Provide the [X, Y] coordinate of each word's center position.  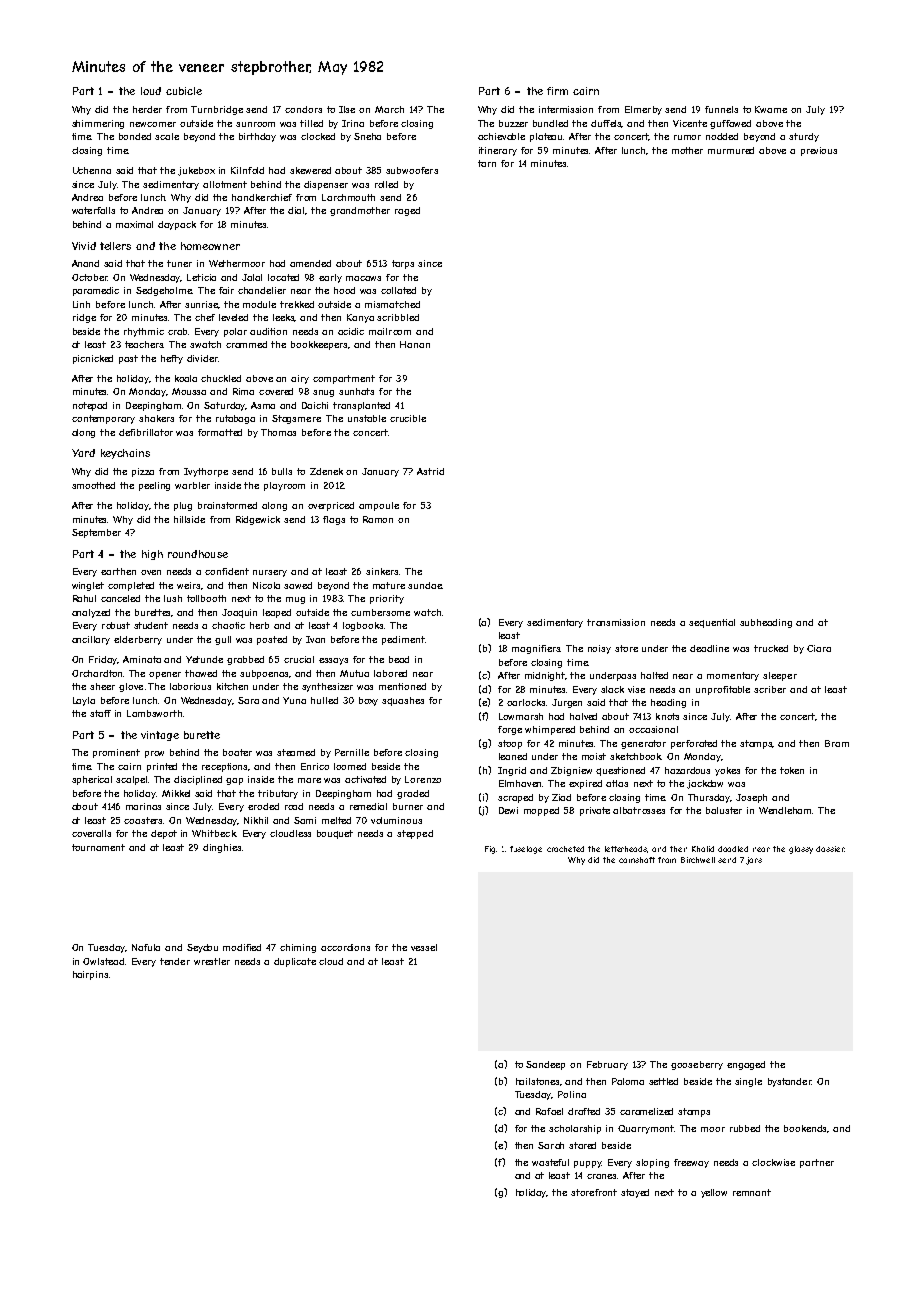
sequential [712, 623]
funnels [721, 109]
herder [147, 109]
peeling [154, 486]
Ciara [819, 648]
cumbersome [380, 612]
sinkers [382, 571]
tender [175, 961]
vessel [424, 947]
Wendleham [785, 810]
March [389, 109]
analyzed [91, 613]
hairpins [90, 975]
